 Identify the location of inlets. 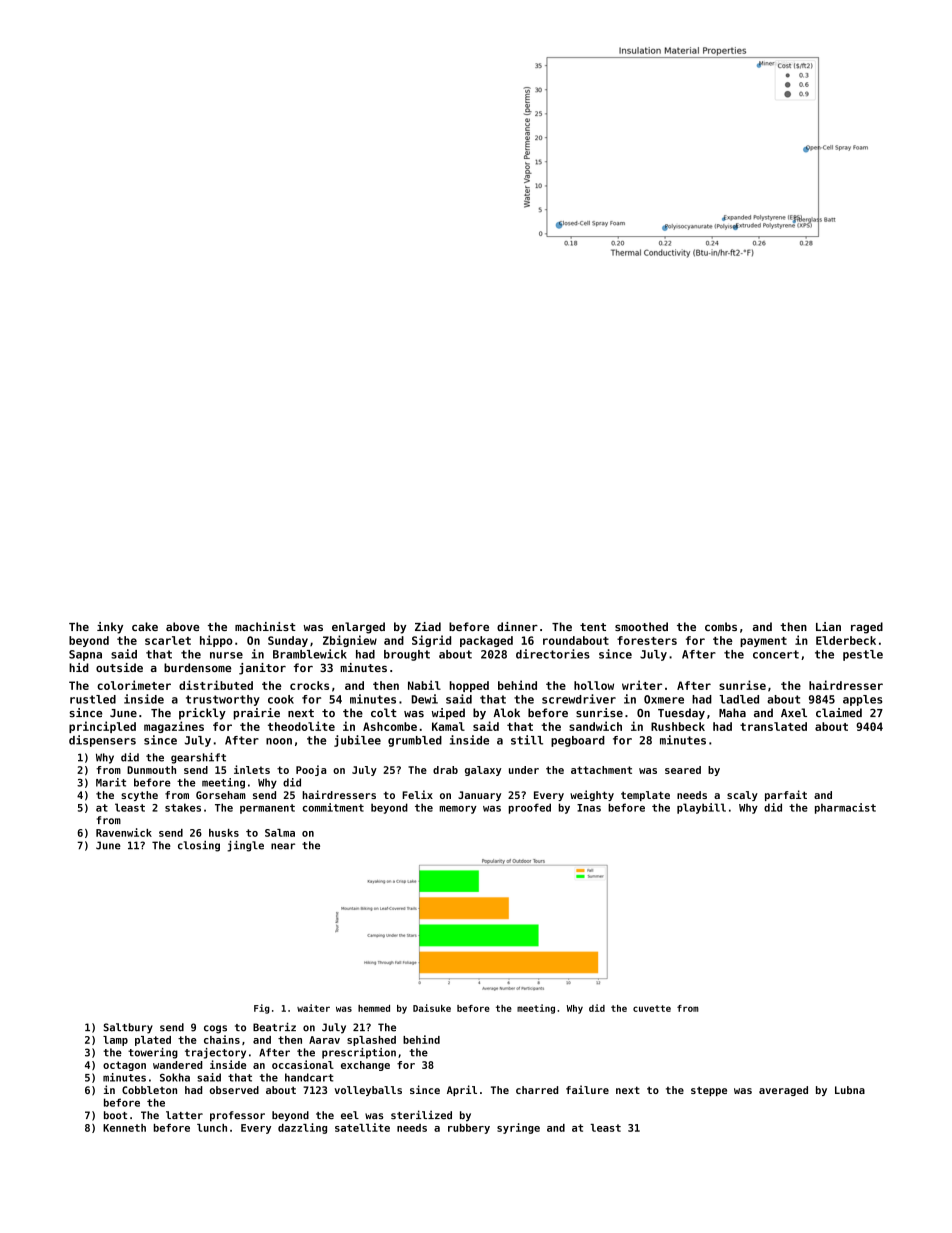
(252, 769).
